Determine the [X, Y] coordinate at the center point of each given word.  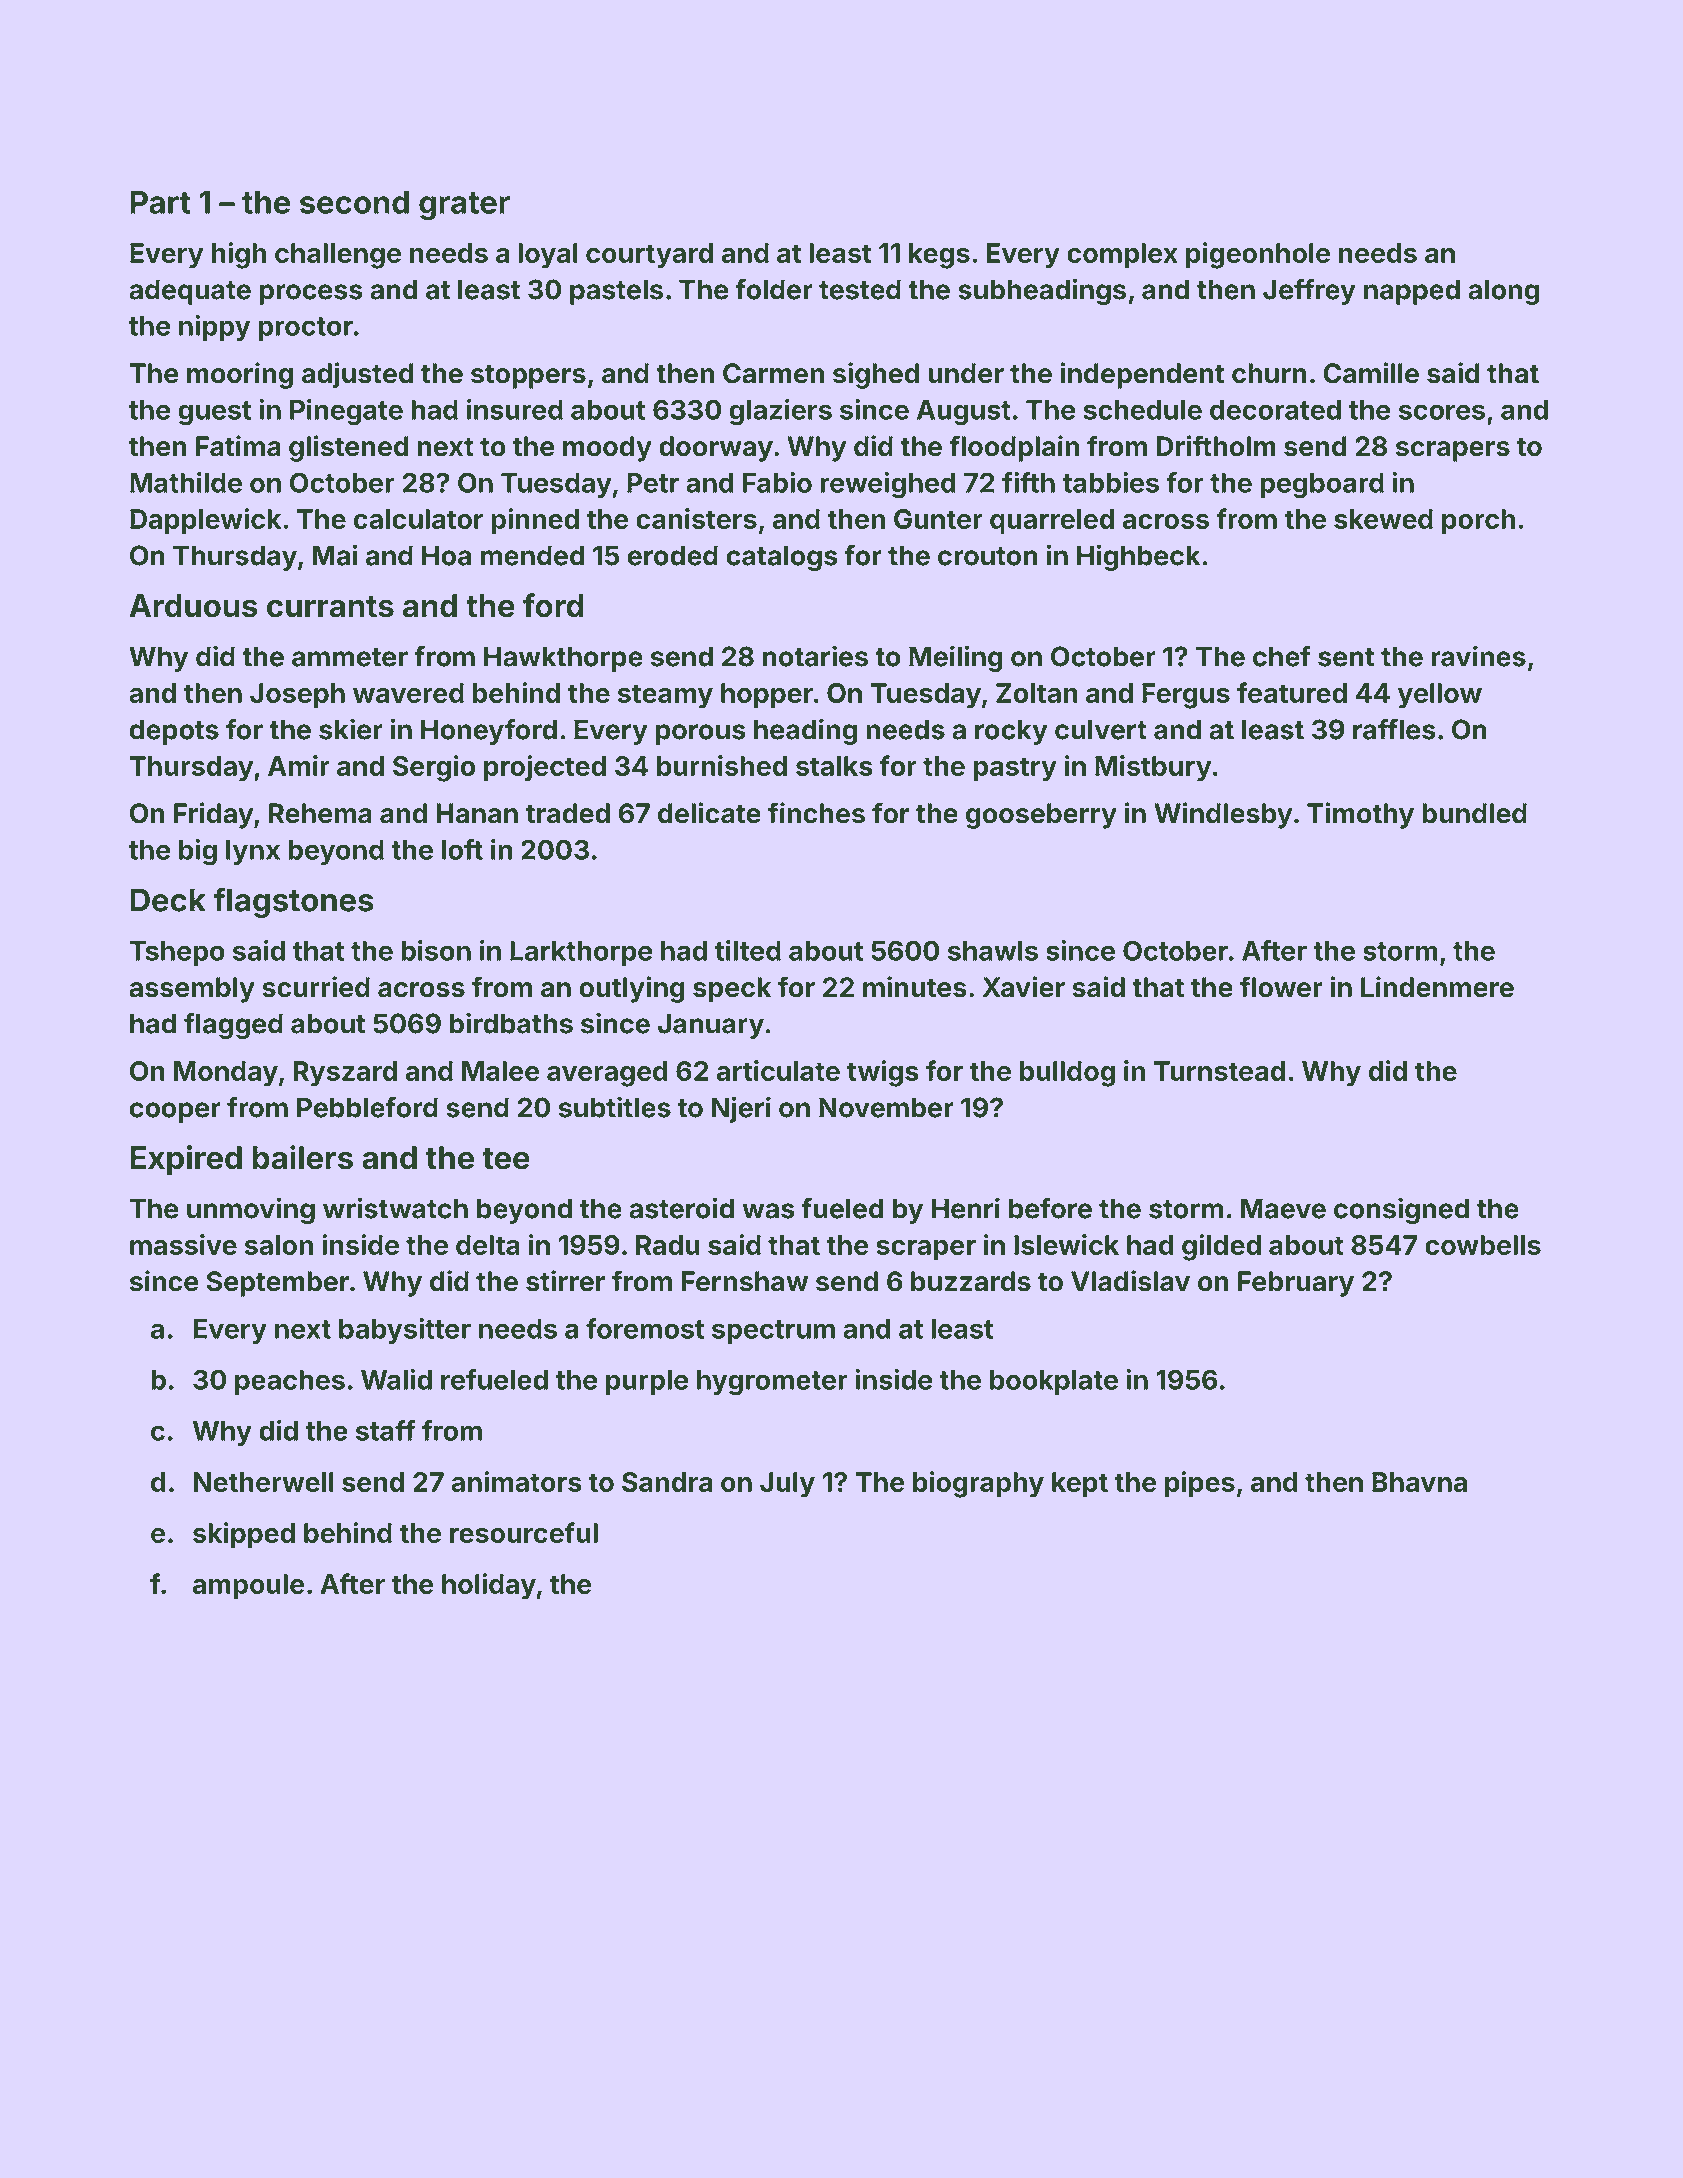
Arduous [193, 606]
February [1296, 1284]
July [787, 1485]
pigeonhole [1258, 255]
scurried [316, 987]
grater [464, 206]
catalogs [782, 558]
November [886, 1107]
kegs [939, 256]
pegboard [1322, 486]
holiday [489, 1586]
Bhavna [1419, 1482]
